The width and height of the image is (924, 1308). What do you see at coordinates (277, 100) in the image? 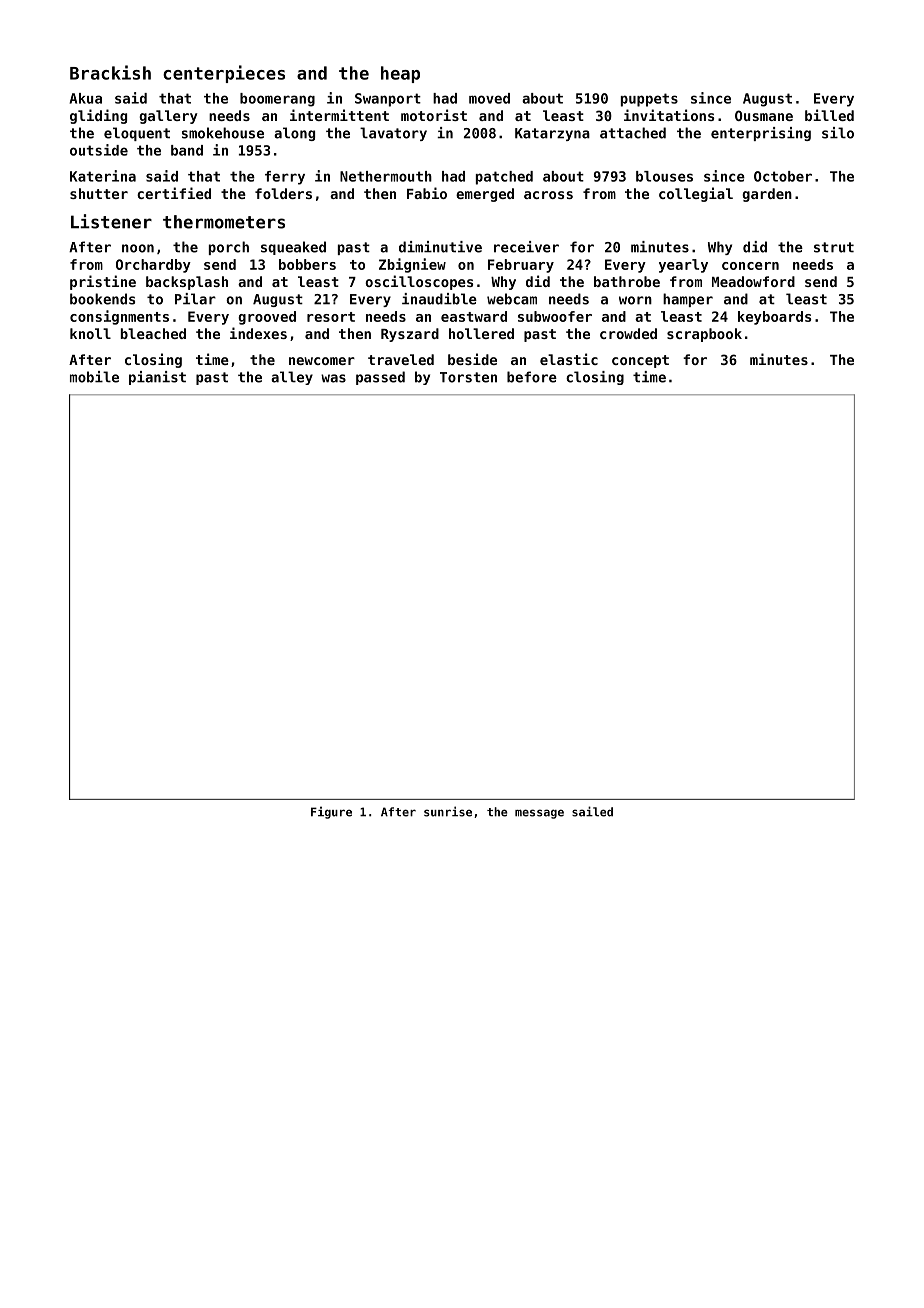
I see `boomerang` at bounding box center [277, 100].
